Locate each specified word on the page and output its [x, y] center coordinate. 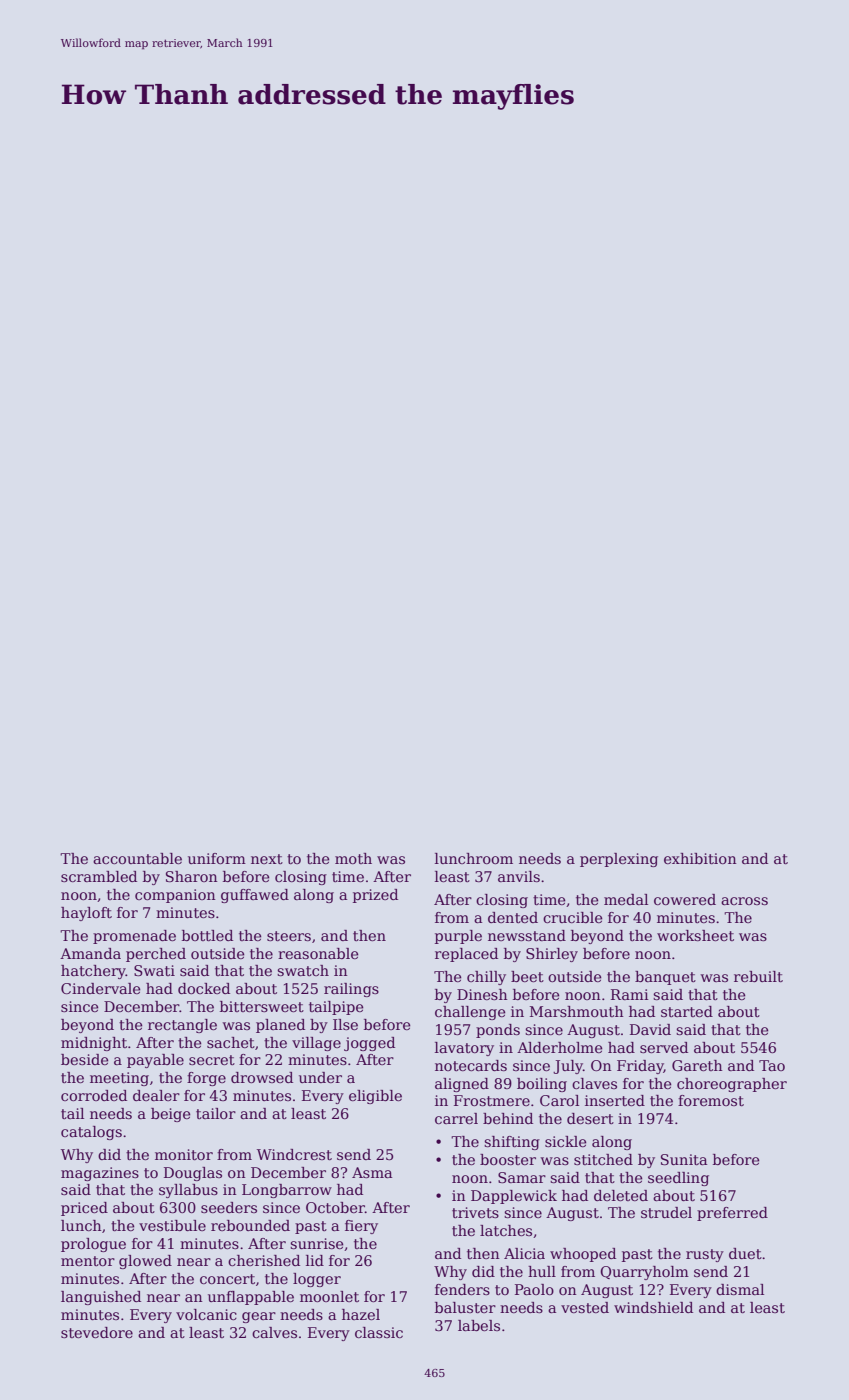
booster [508, 1159]
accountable [137, 858]
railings [351, 990]
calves [274, 1332]
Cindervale [101, 988]
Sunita [684, 1159]
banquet [665, 978]
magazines [100, 1174]
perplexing [619, 860]
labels [479, 1325]
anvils [519, 876]
